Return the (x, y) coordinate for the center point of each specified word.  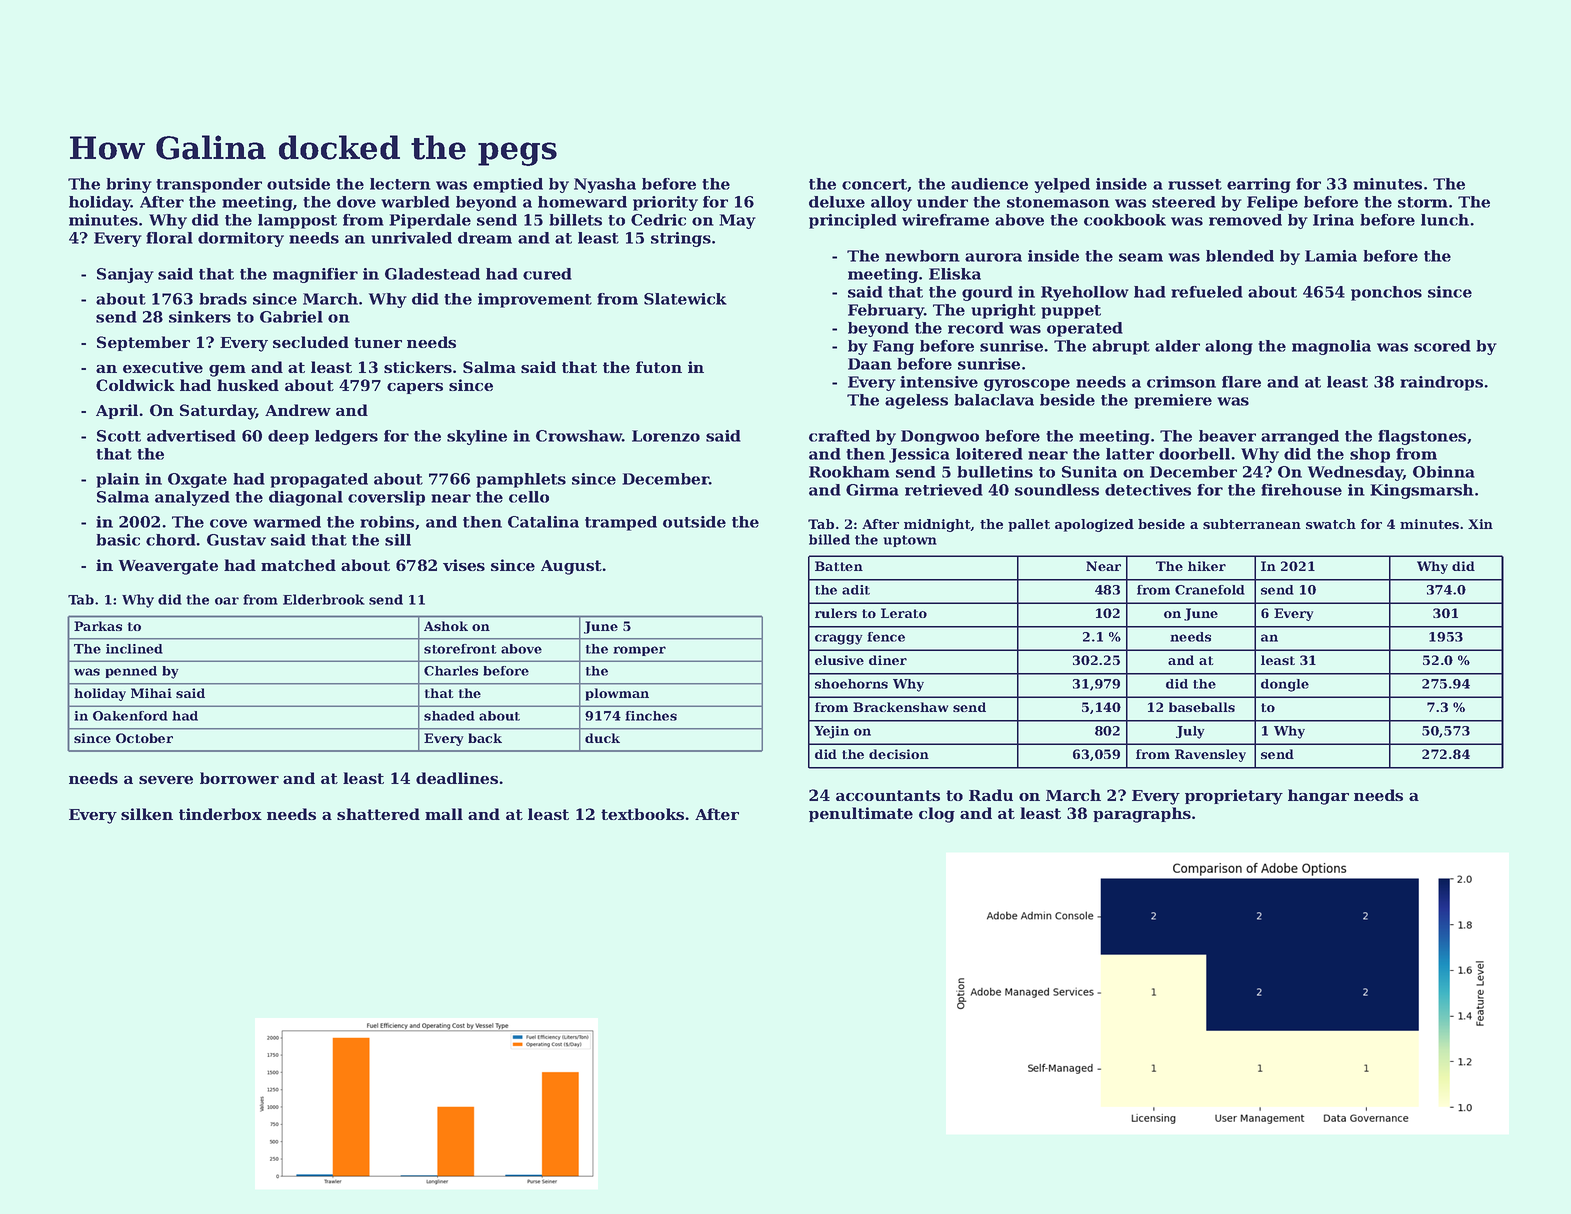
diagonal (306, 498)
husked (248, 385)
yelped (1062, 185)
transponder (209, 185)
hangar (1318, 797)
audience (989, 184)
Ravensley (1210, 755)
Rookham (849, 472)
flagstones (1422, 437)
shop (1370, 455)
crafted (839, 436)
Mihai (151, 693)
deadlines (457, 778)
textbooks (642, 814)
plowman (617, 694)
